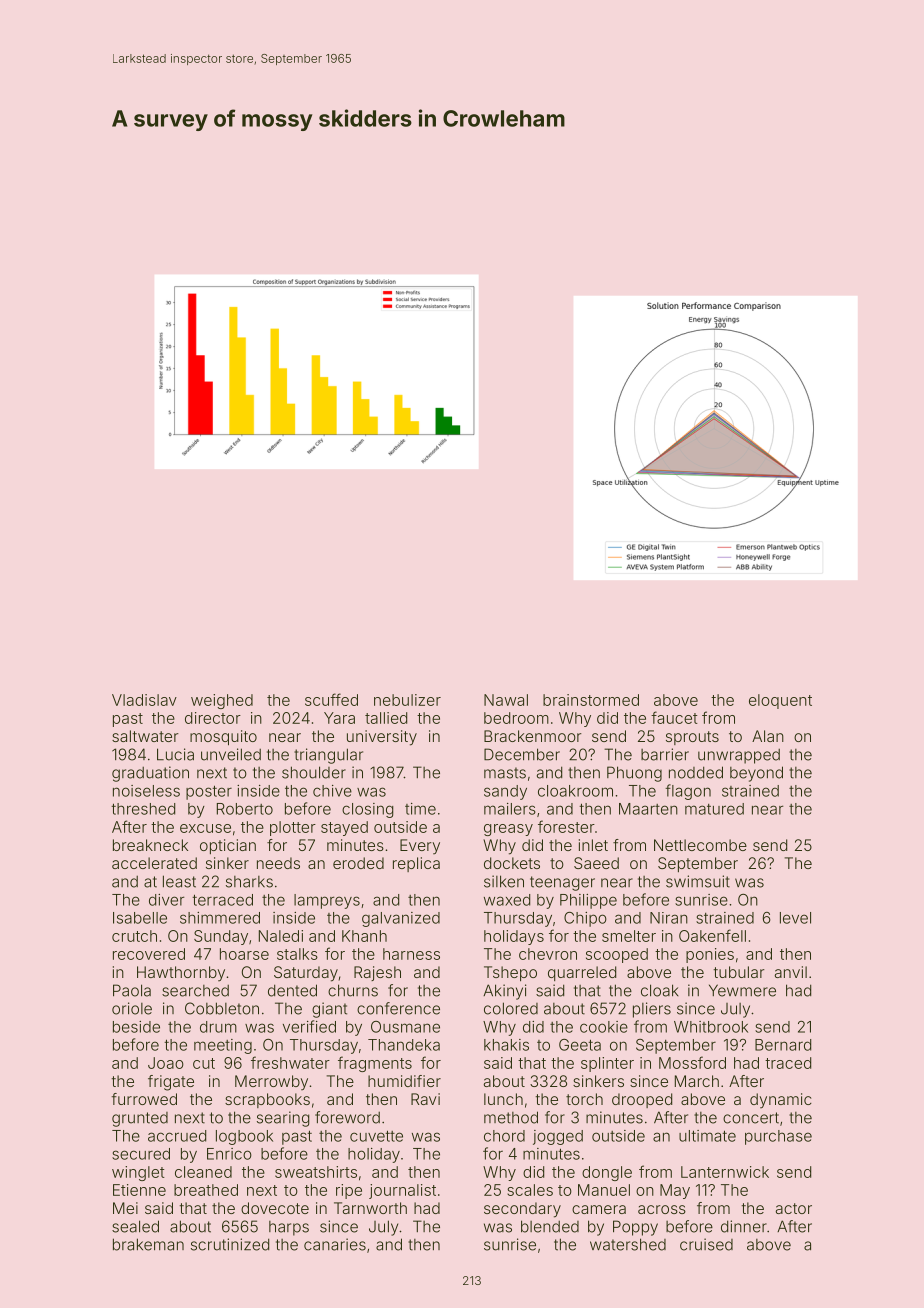  I want to click on scales, so click(530, 1190).
